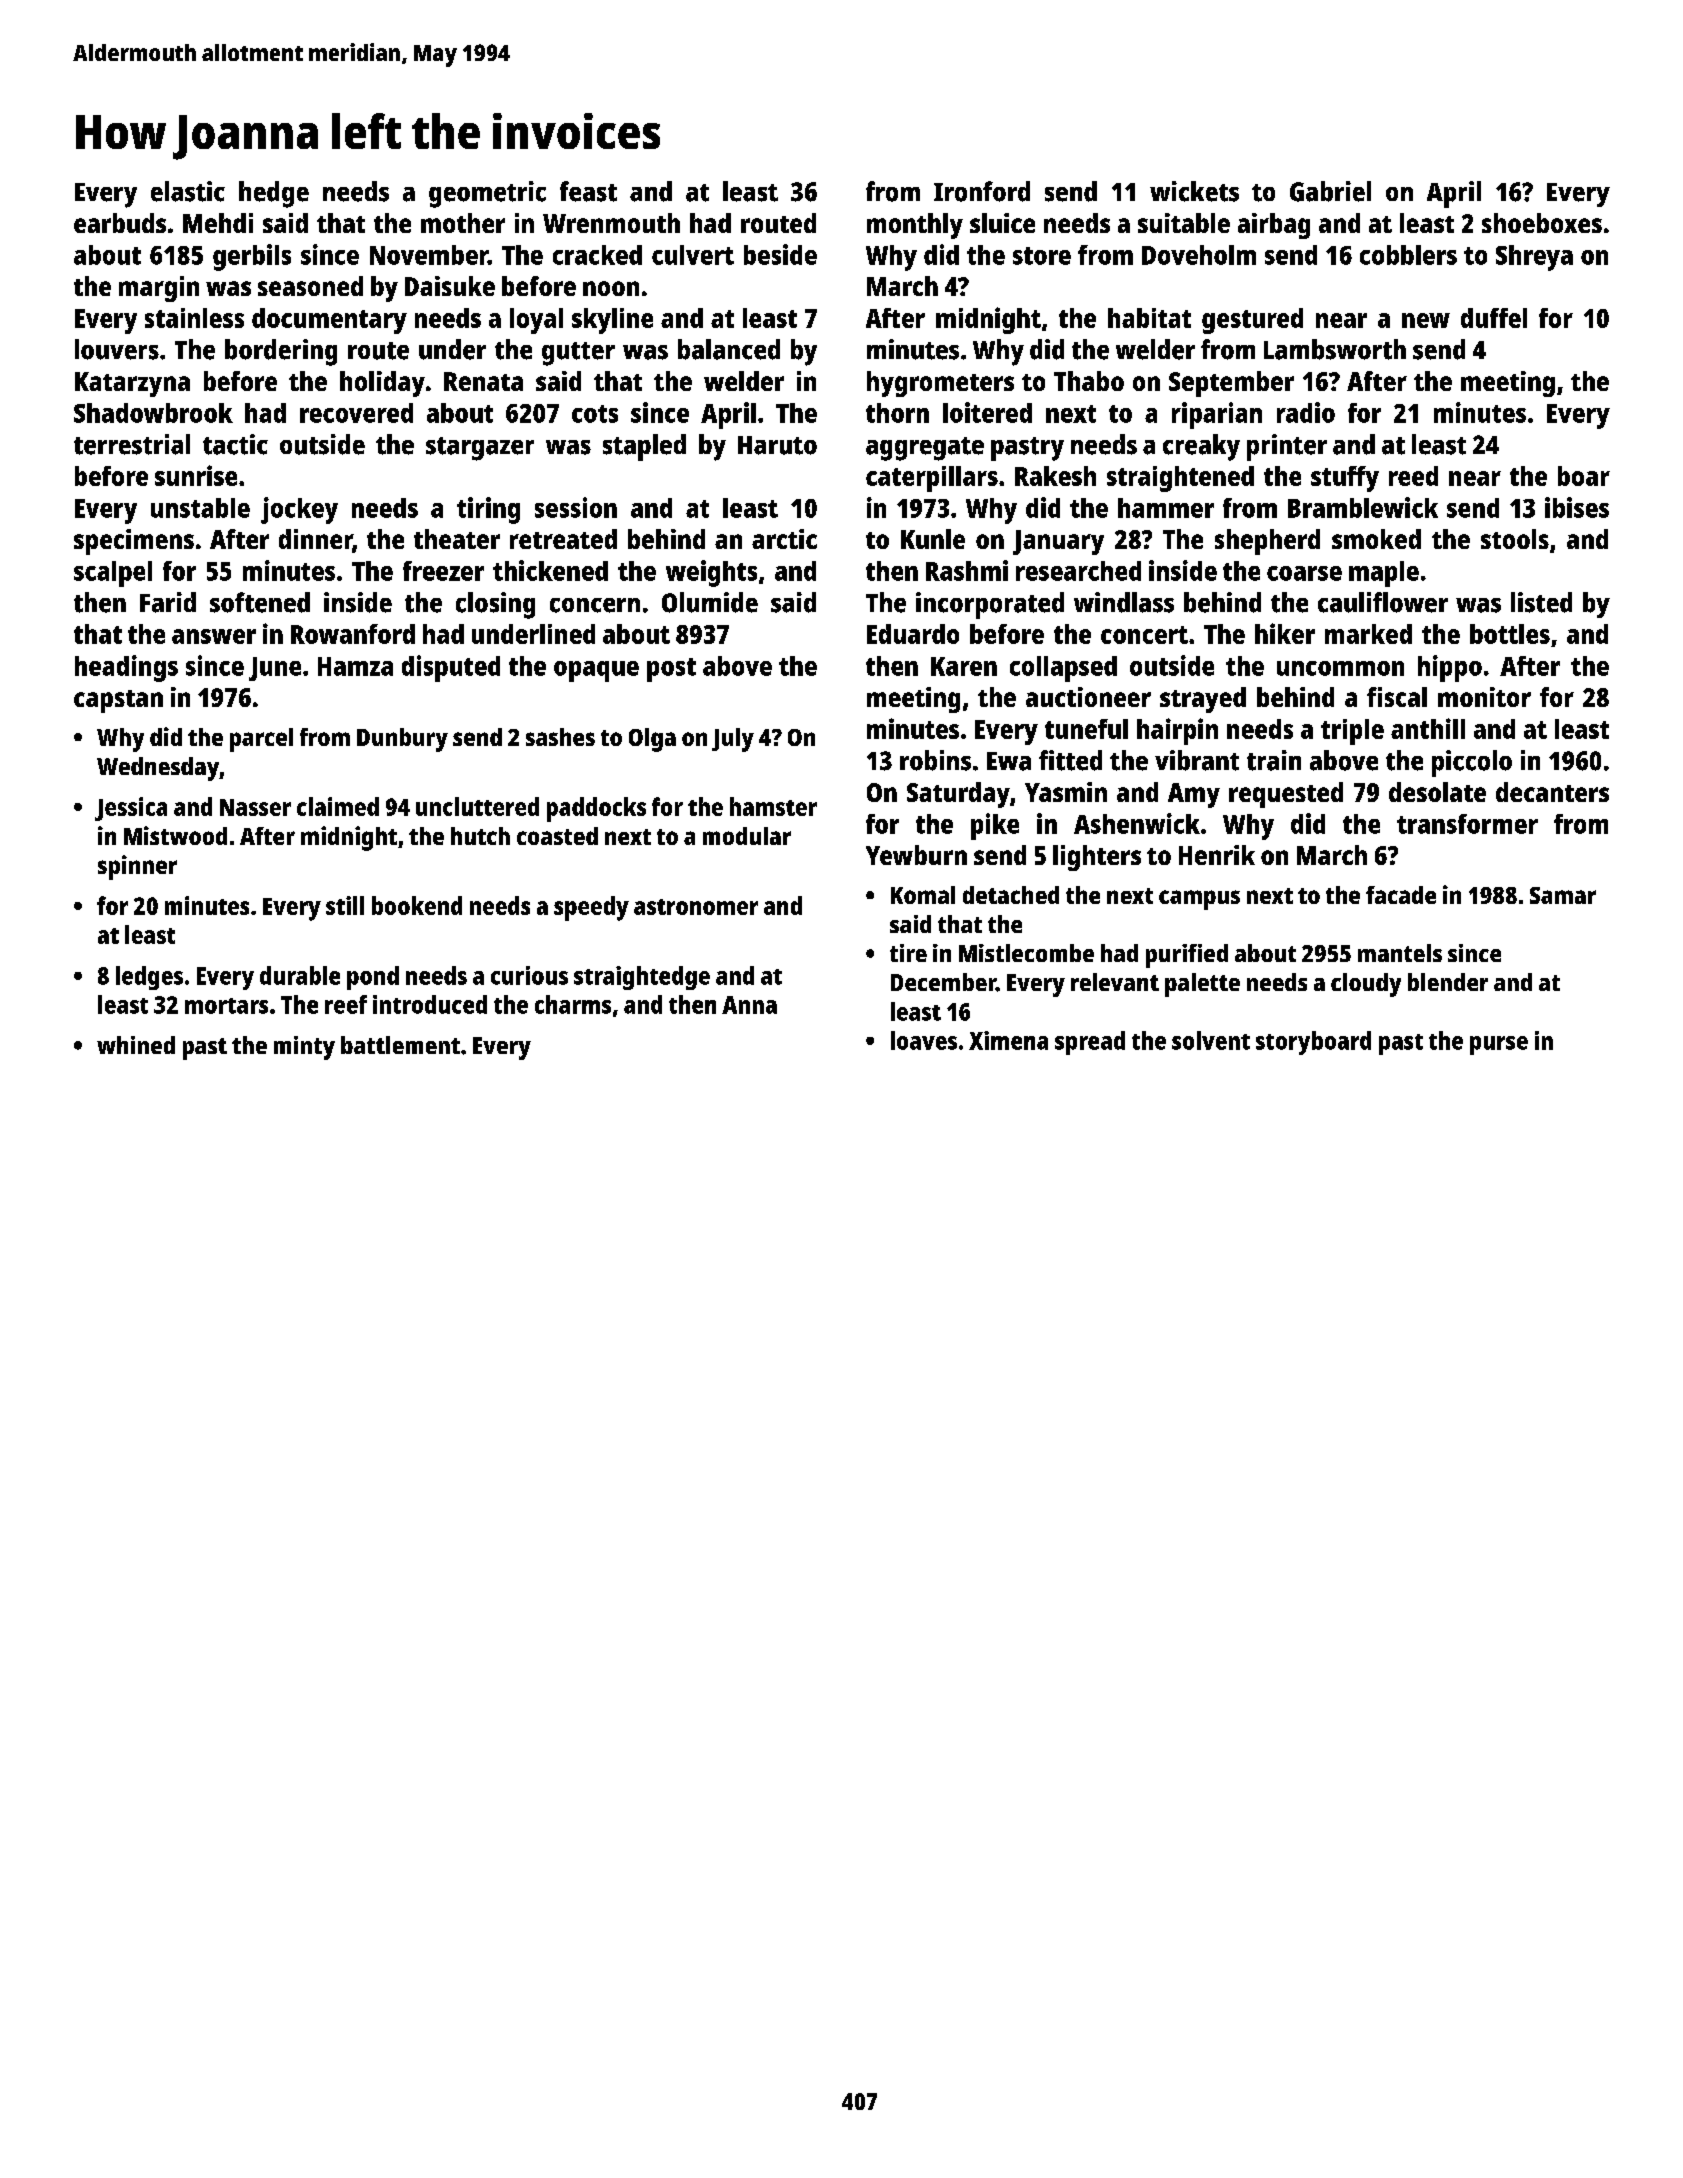 Image resolution: width=1683 pixels, height=2178 pixels. Describe the element at coordinates (1510, 634) in the image. I see `bottles` at that location.
